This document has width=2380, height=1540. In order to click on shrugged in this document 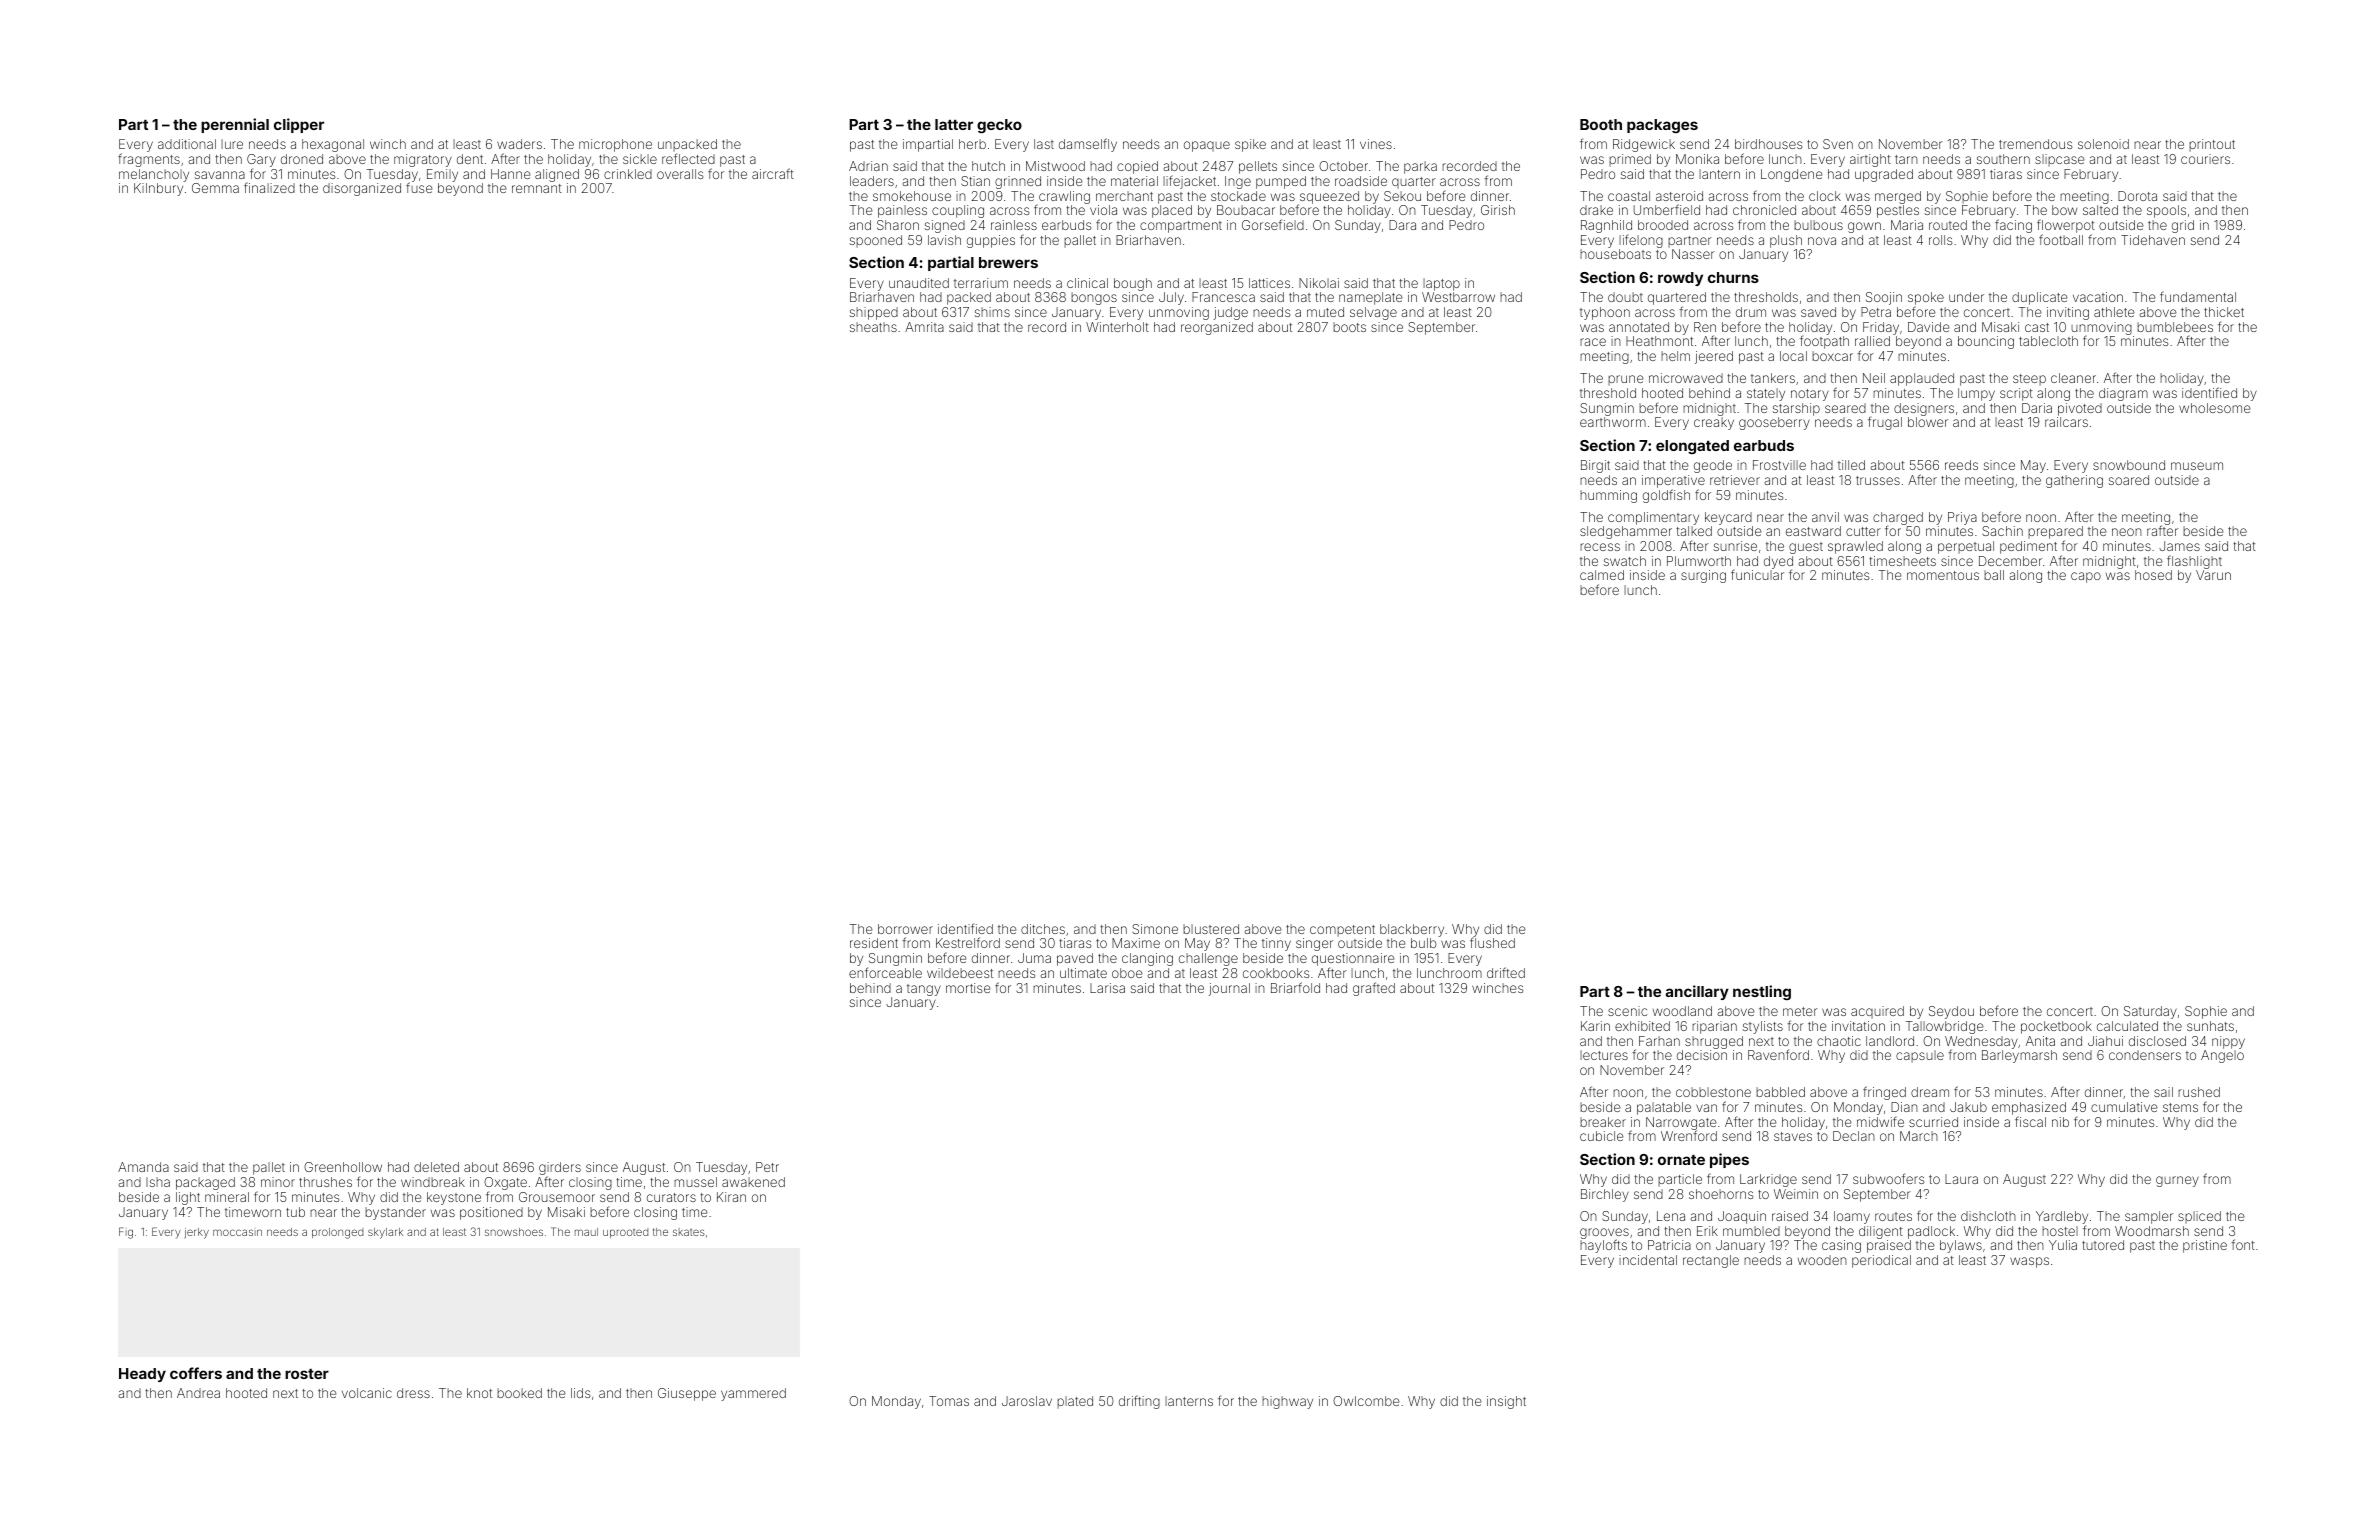, I will do `click(1714, 1042)`.
